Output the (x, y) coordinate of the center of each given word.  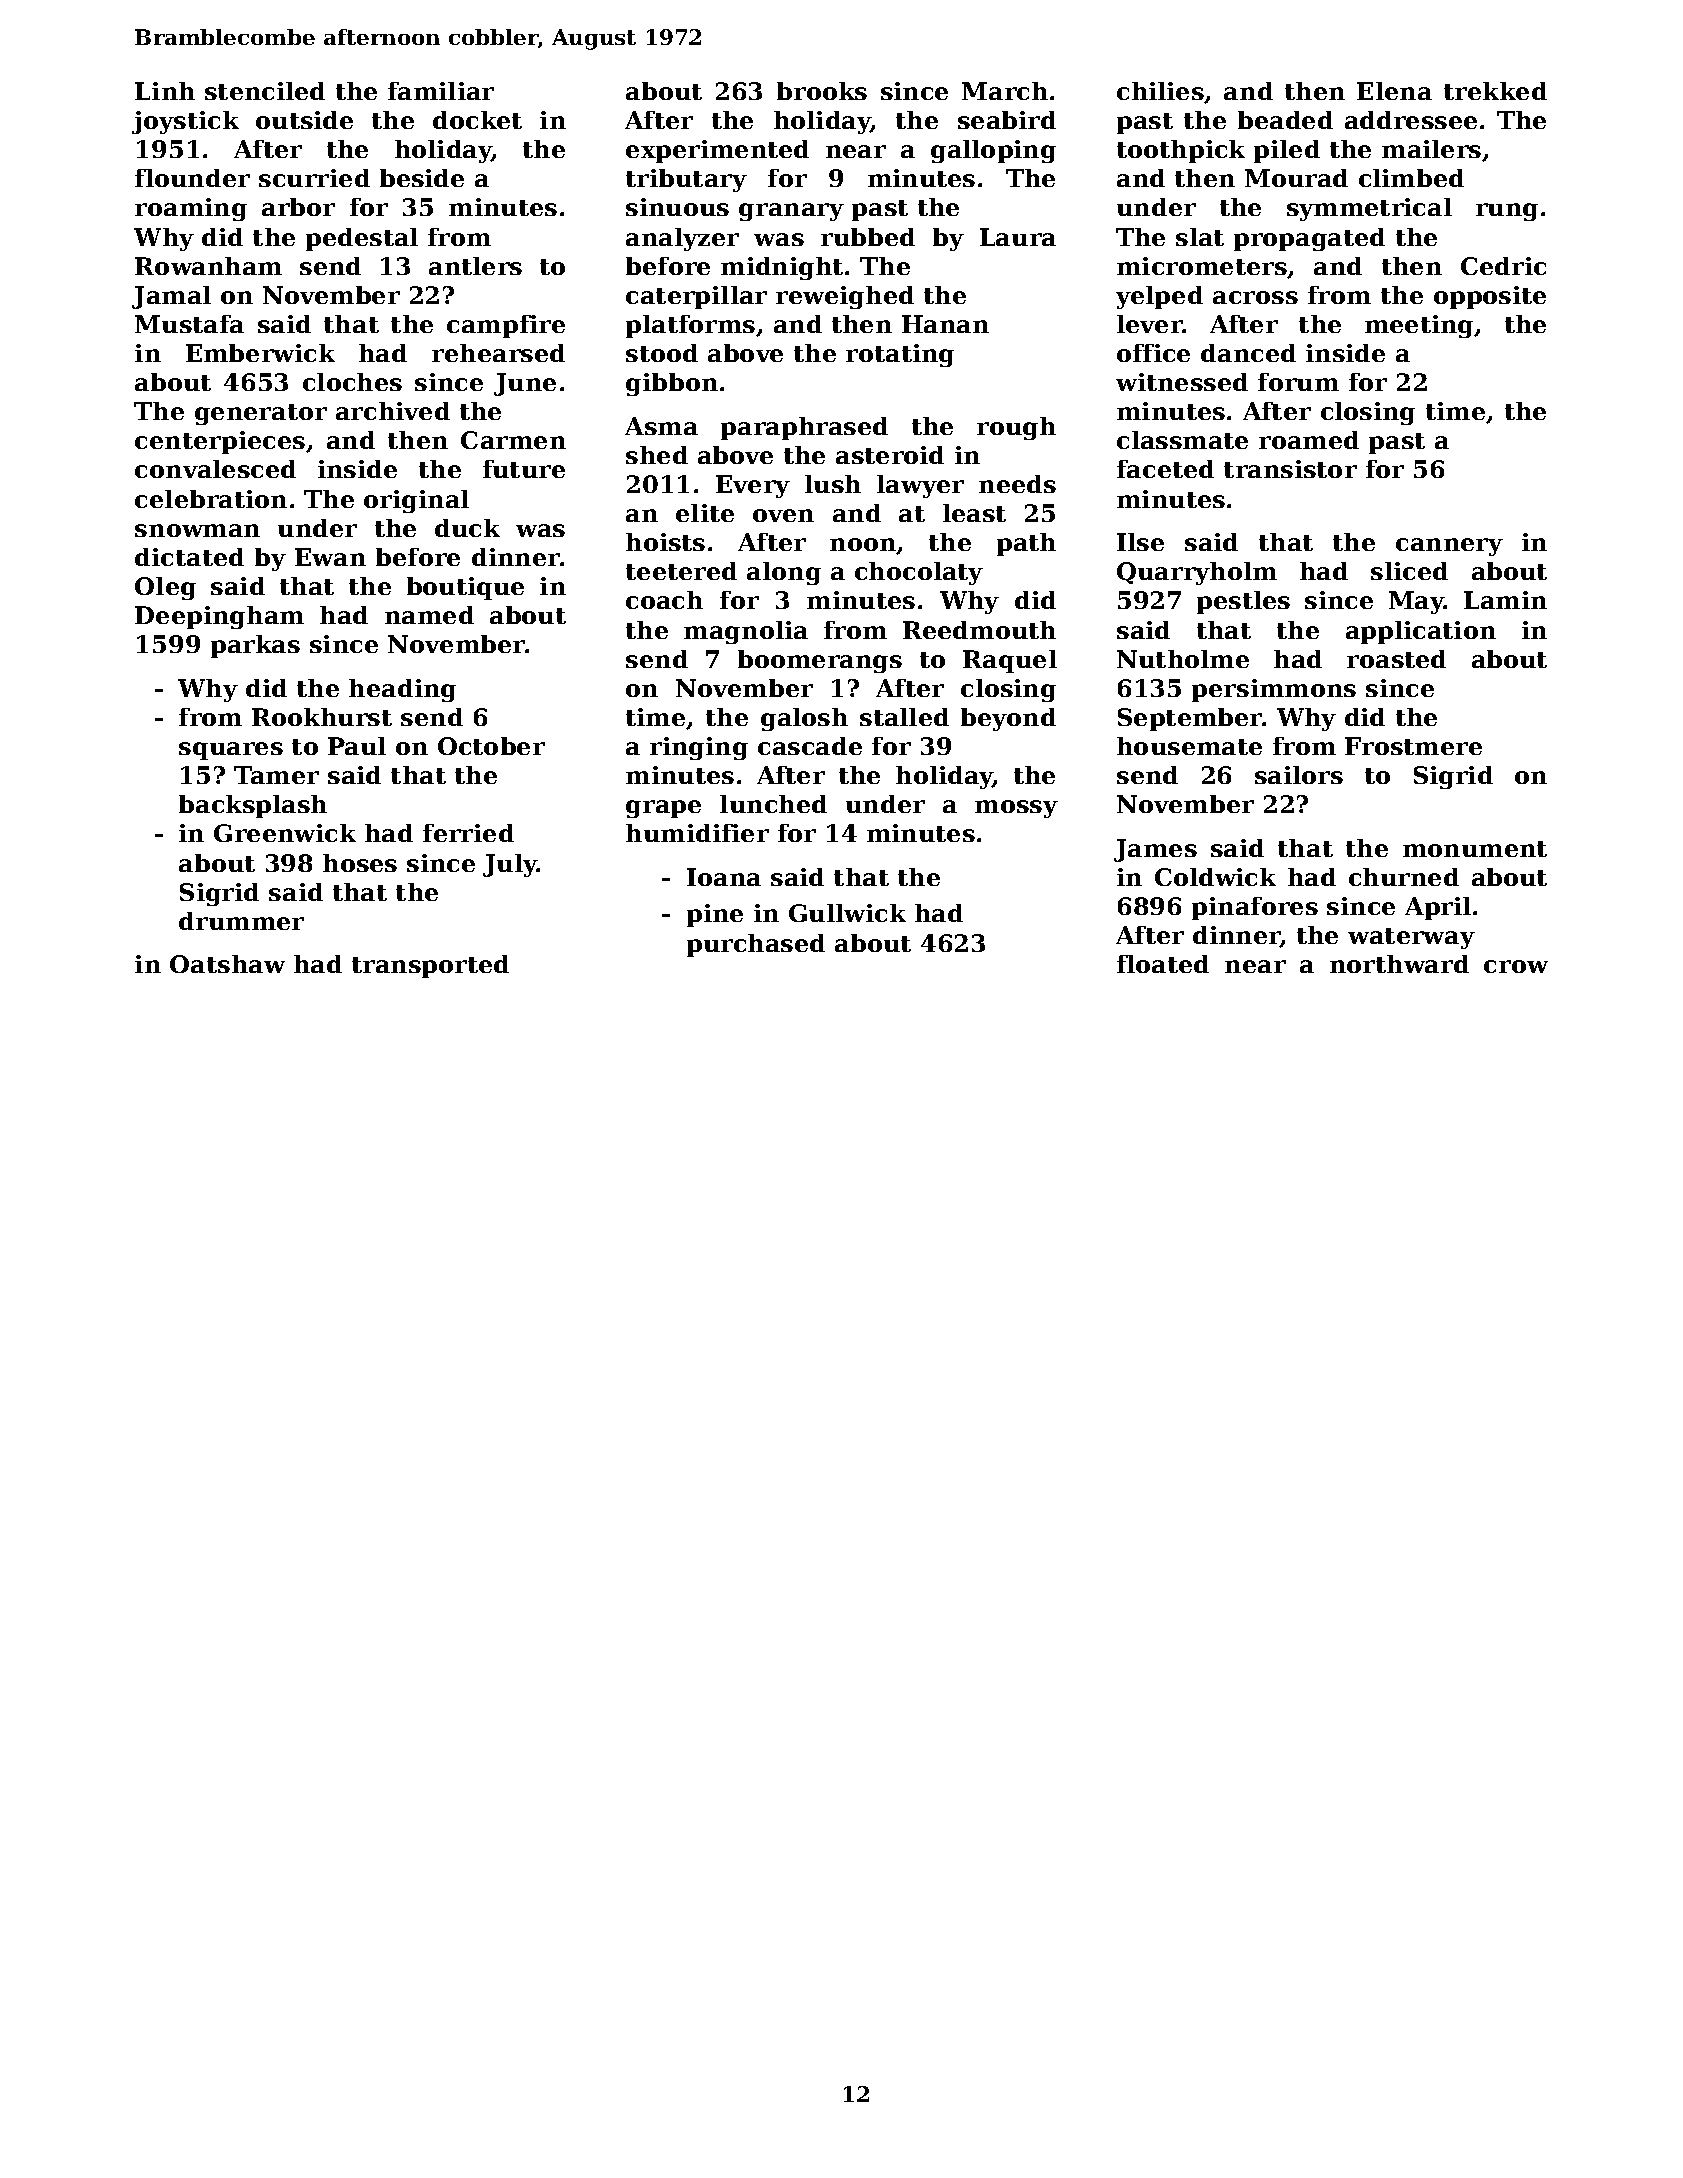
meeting (1419, 326)
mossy (1016, 809)
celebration (211, 499)
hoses (360, 863)
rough (1016, 428)
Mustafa (189, 324)
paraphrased (804, 428)
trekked (1495, 91)
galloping (993, 151)
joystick (185, 122)
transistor (1290, 469)
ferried (468, 833)
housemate (1189, 746)
